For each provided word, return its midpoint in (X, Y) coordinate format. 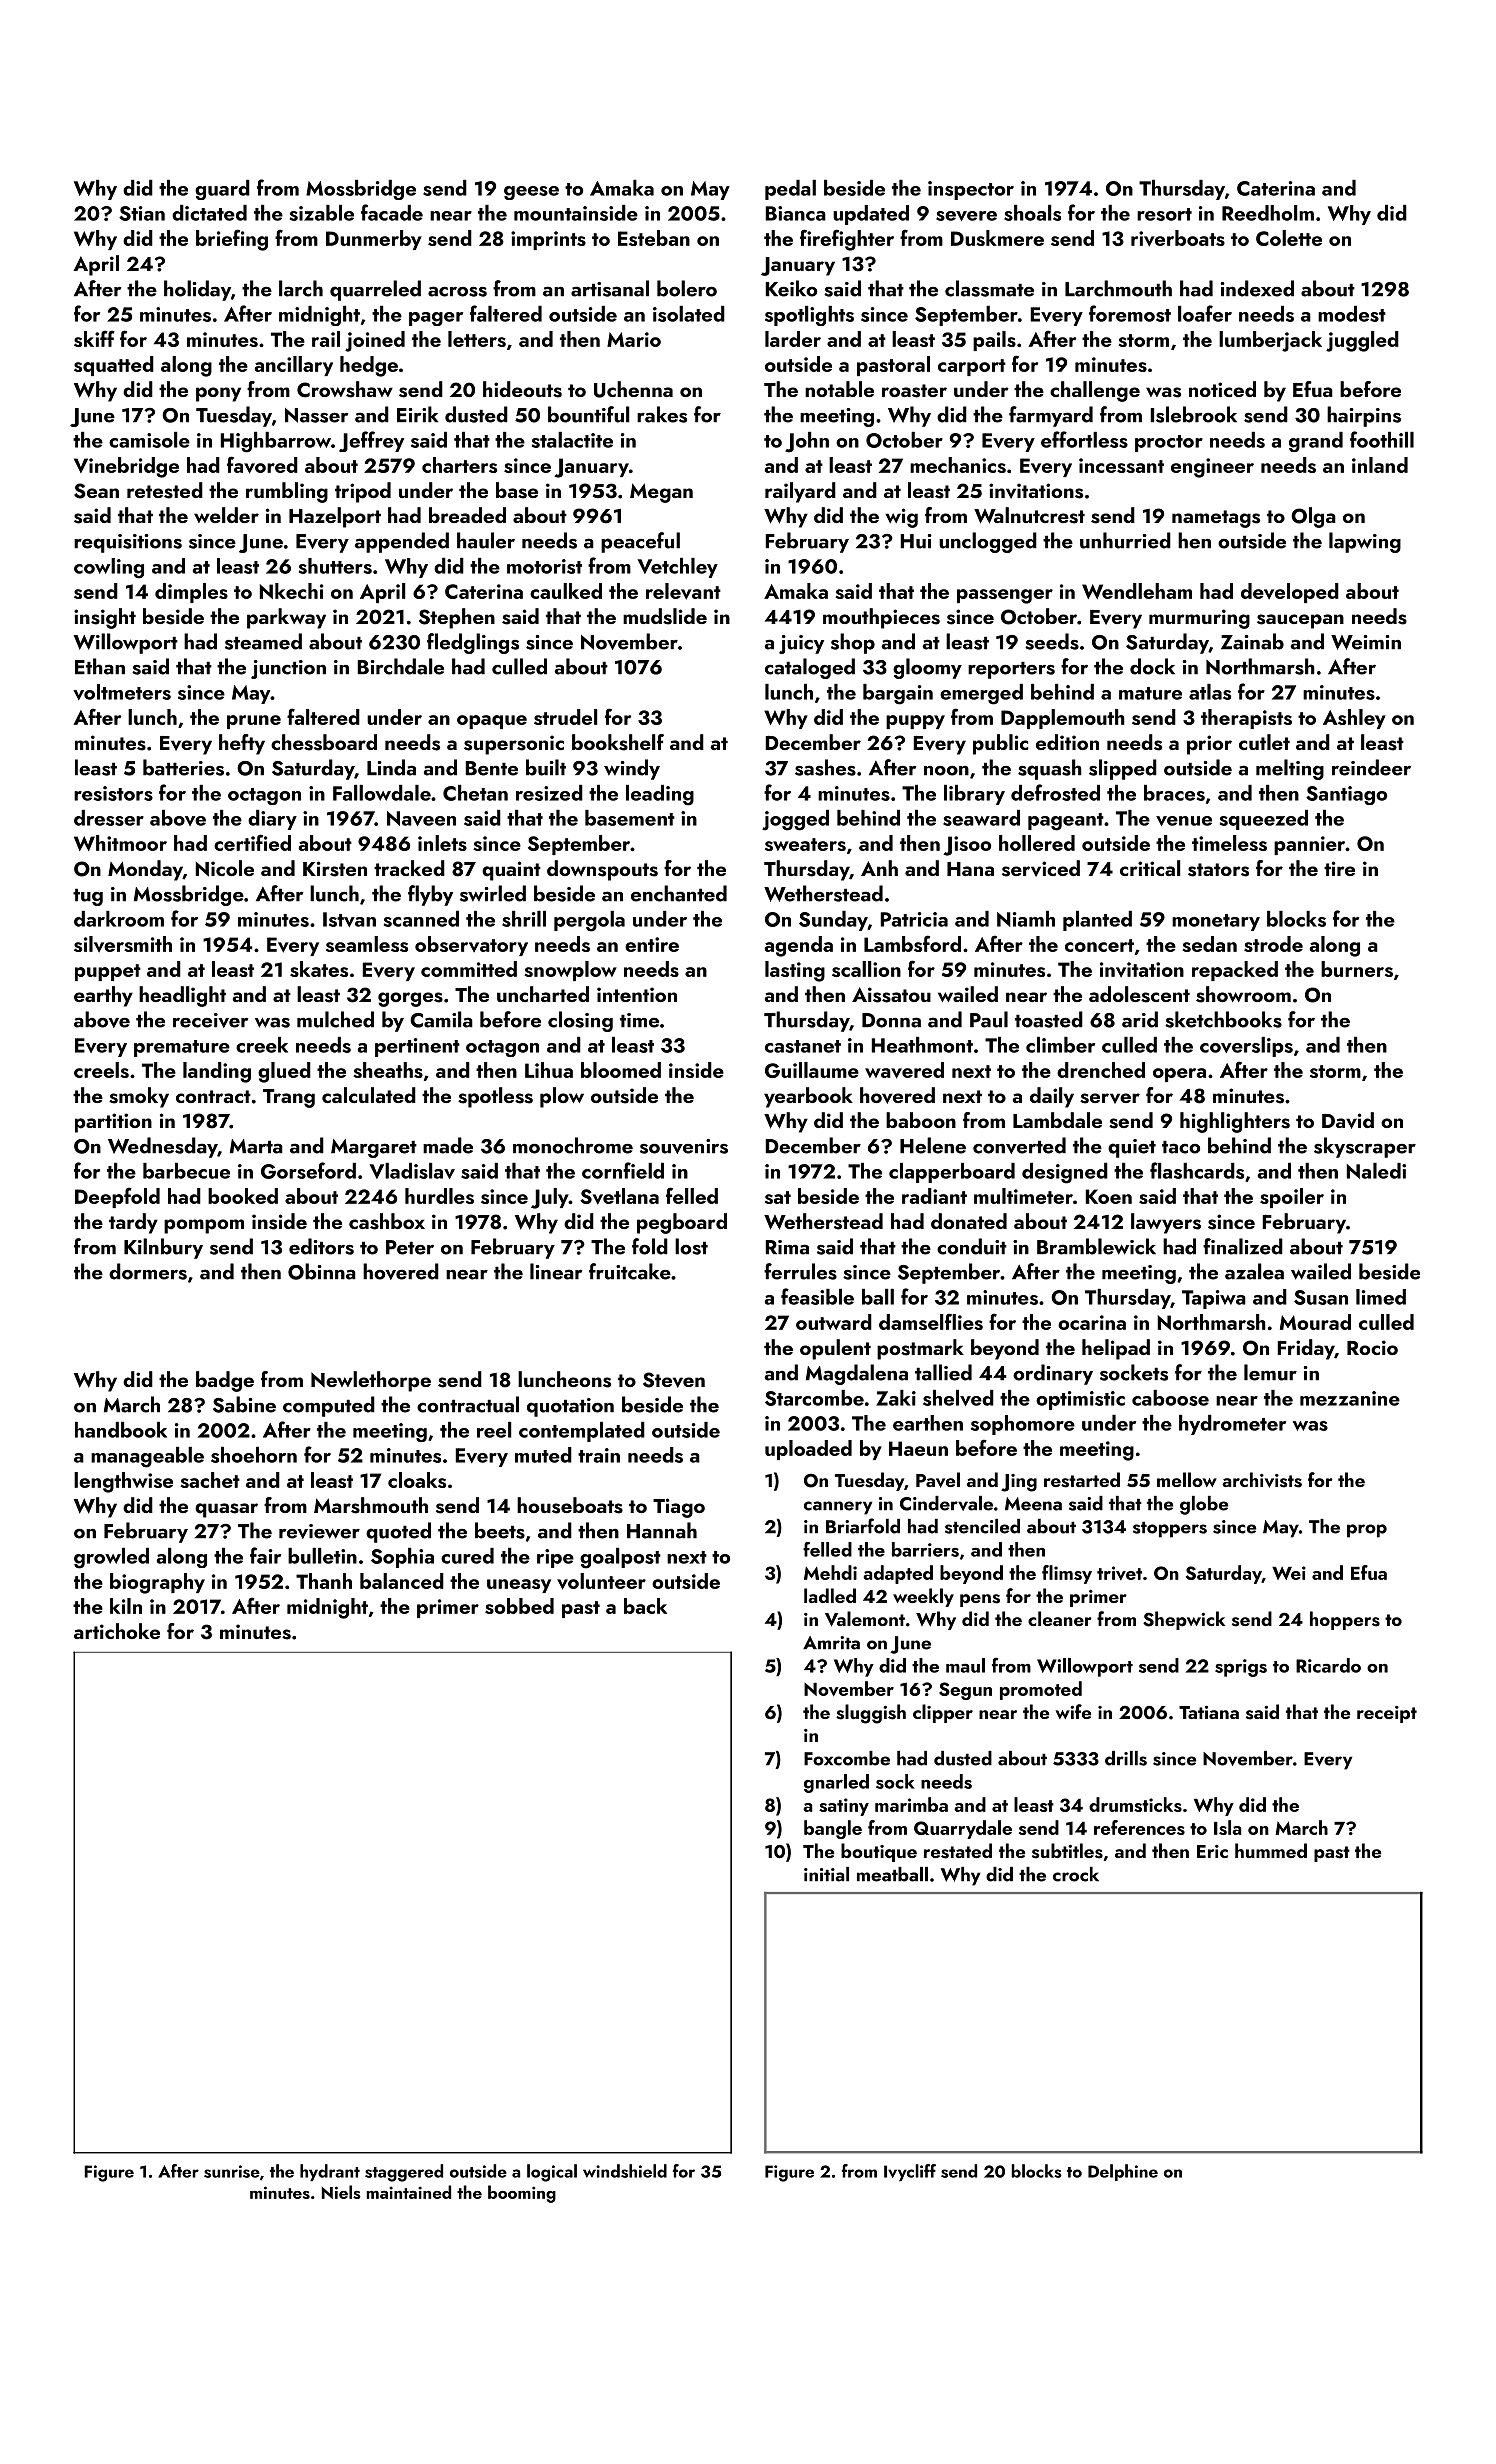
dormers (148, 1271)
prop (1367, 1531)
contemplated (582, 1432)
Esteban (654, 238)
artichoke (117, 1631)
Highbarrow (275, 442)
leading (660, 795)
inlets (442, 843)
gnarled (836, 1783)
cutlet (1264, 742)
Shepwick (1184, 1620)
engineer (1212, 468)
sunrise (232, 2171)
